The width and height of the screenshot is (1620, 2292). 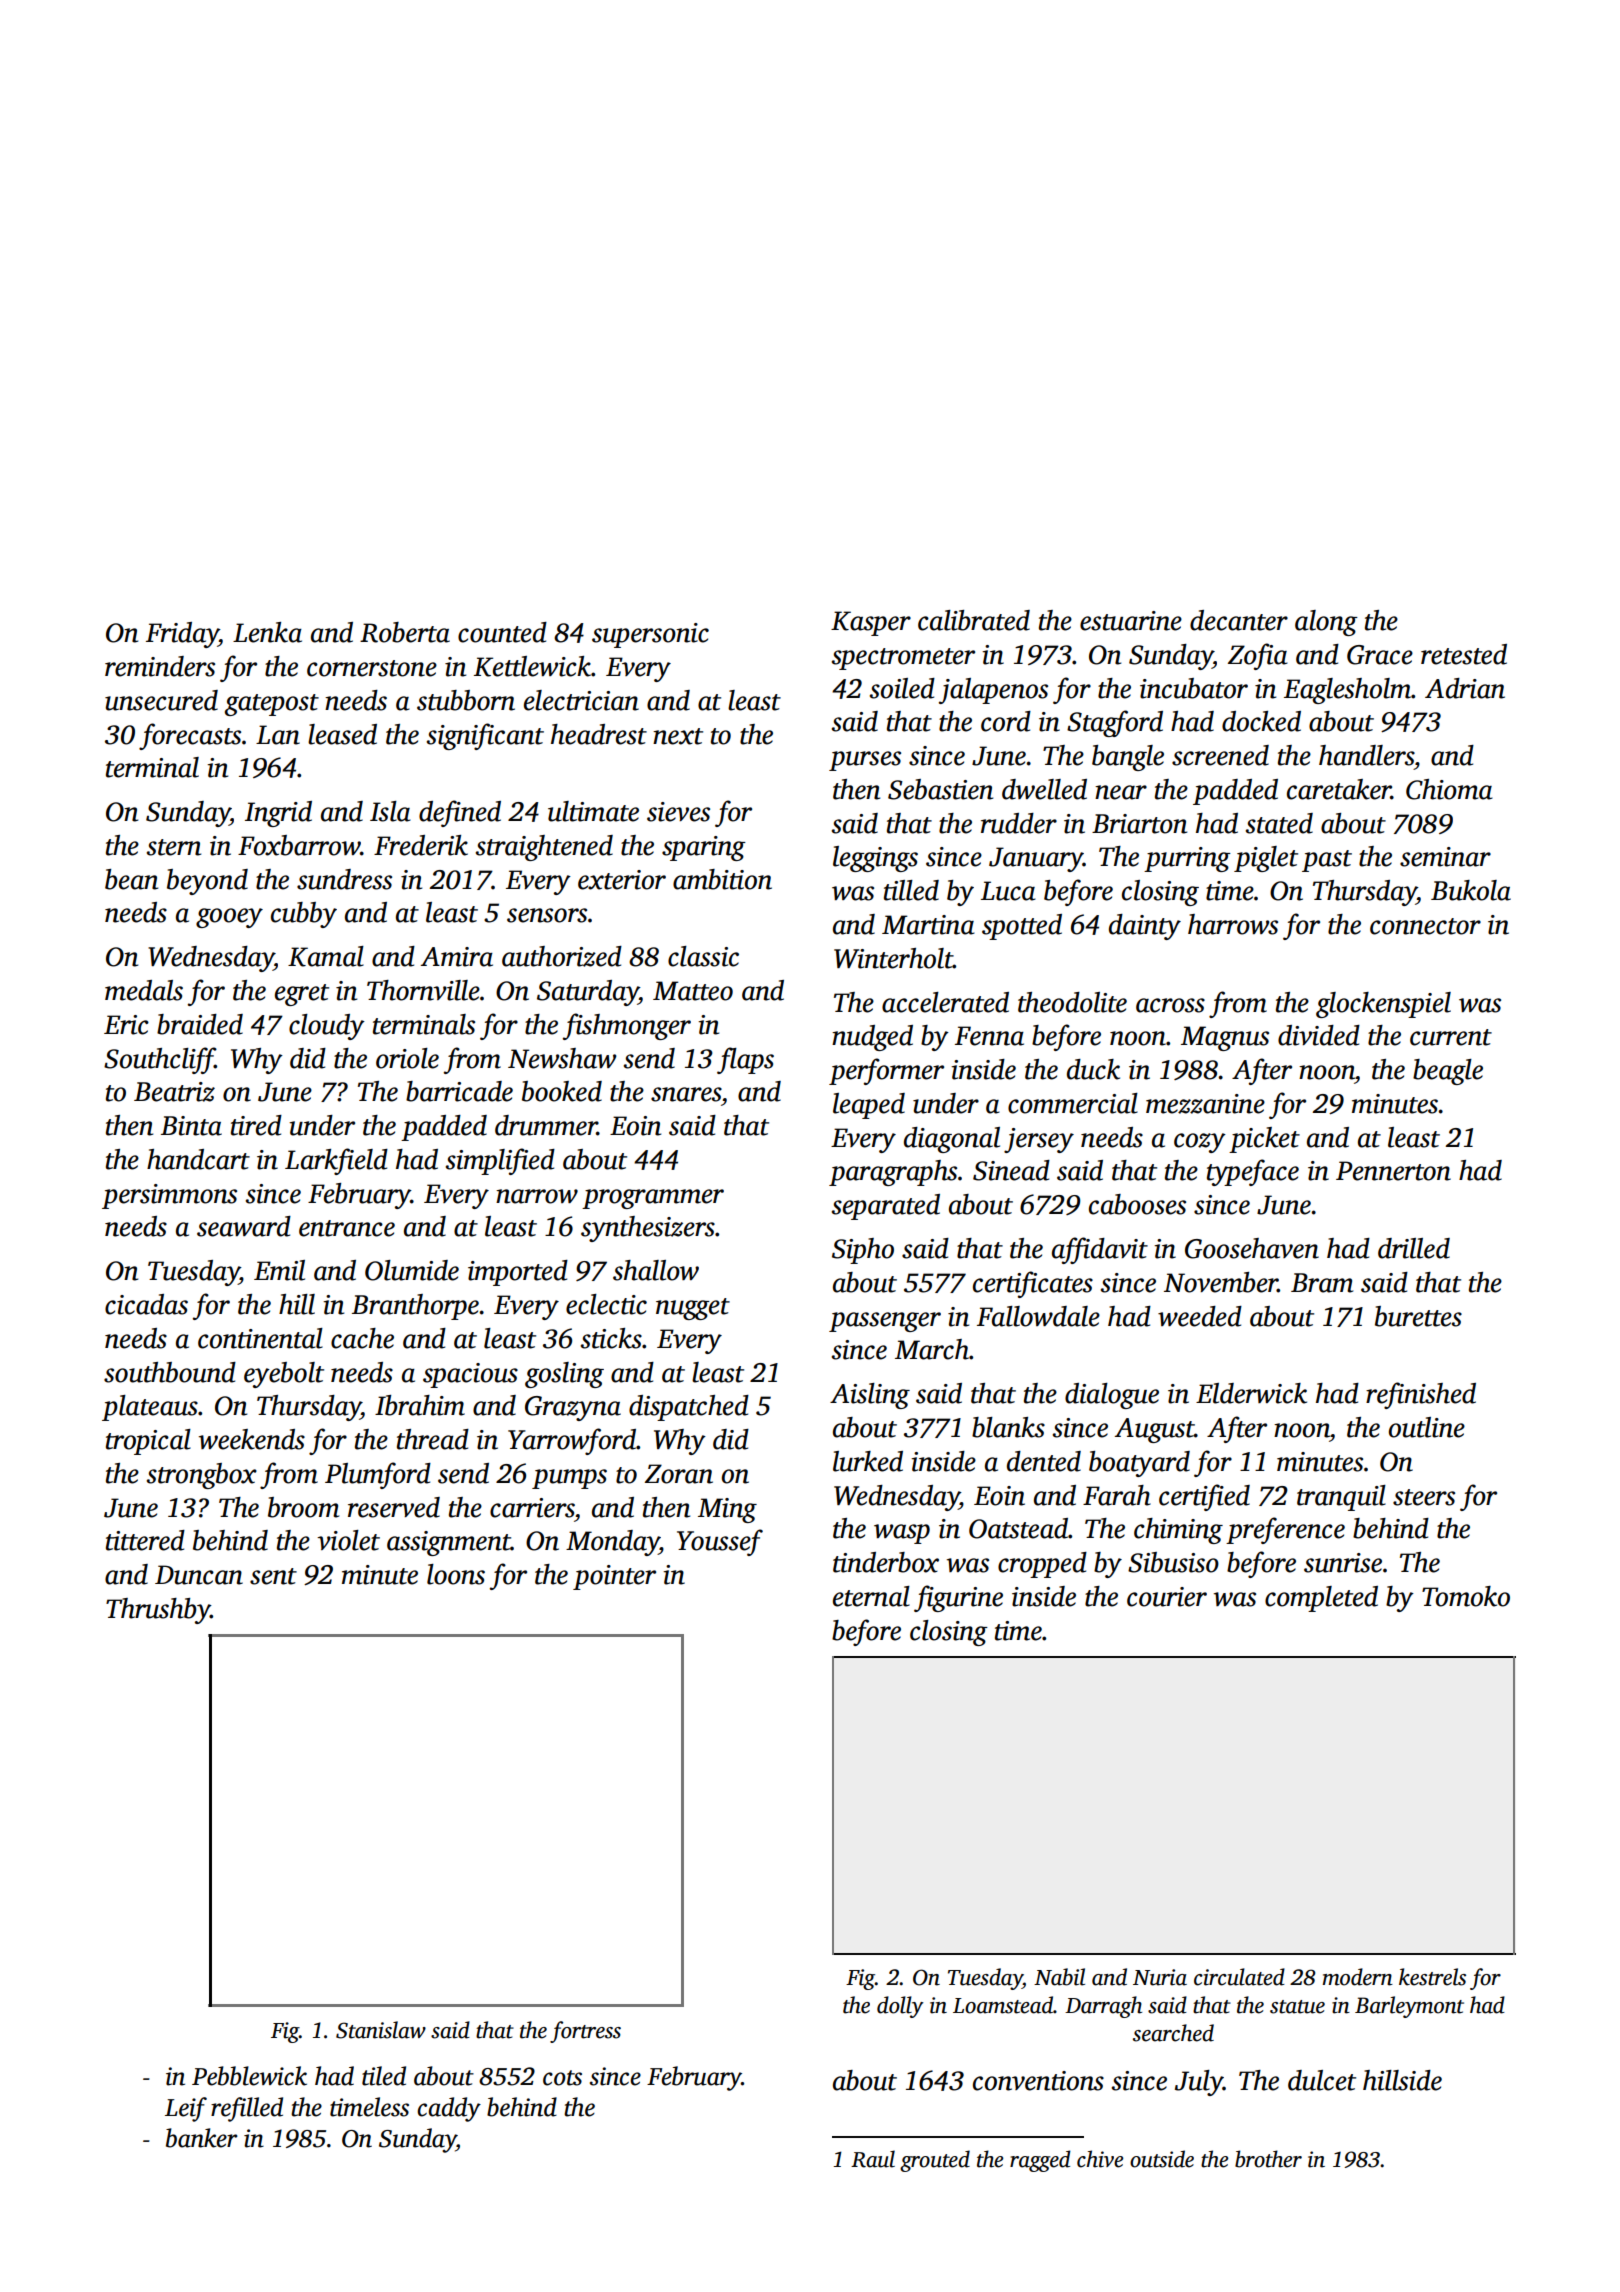 I want to click on tropical, so click(x=148, y=1442).
